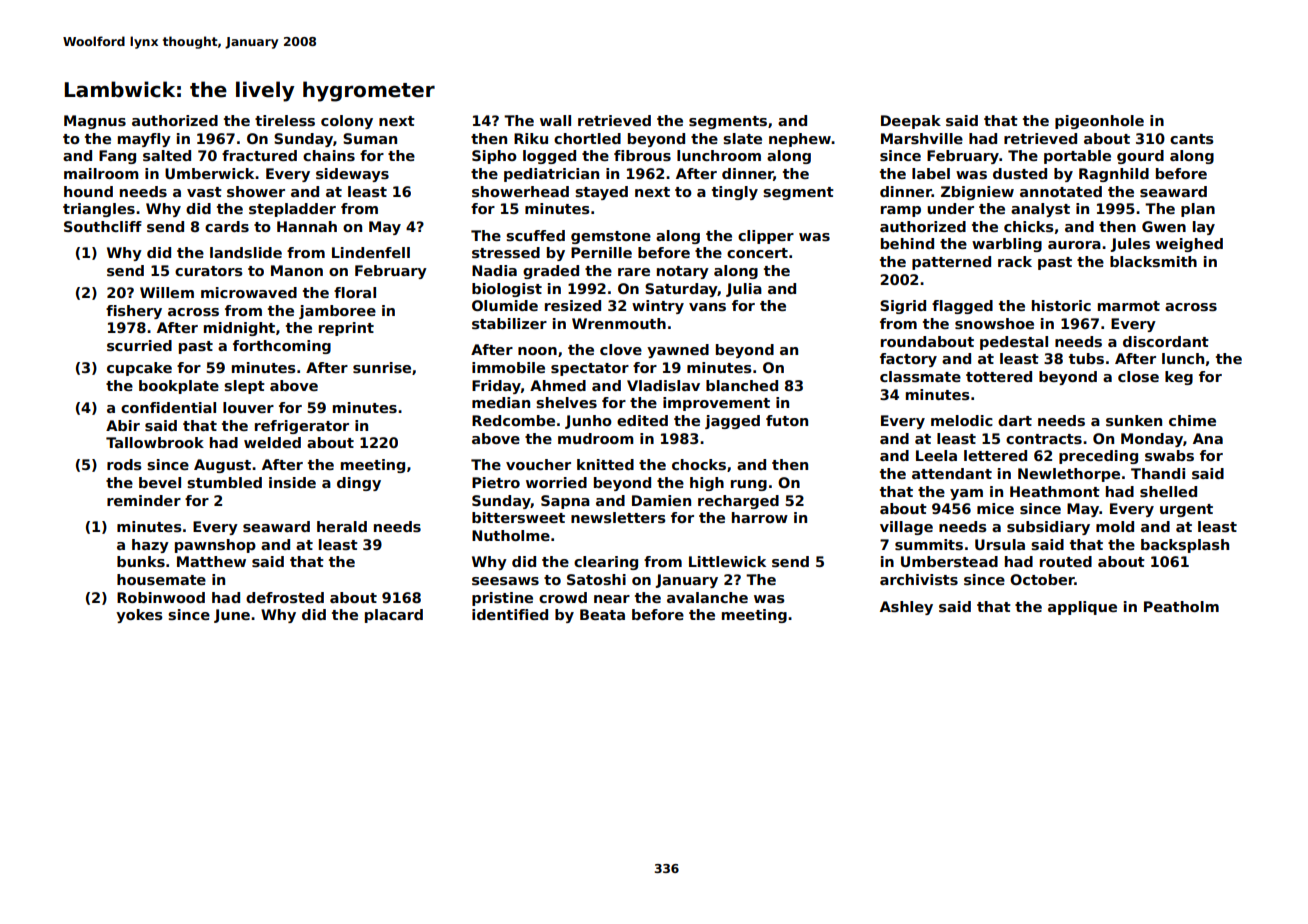 The width and height of the screenshot is (1308, 924). What do you see at coordinates (1086, 358) in the screenshot?
I see `tubs` at bounding box center [1086, 358].
